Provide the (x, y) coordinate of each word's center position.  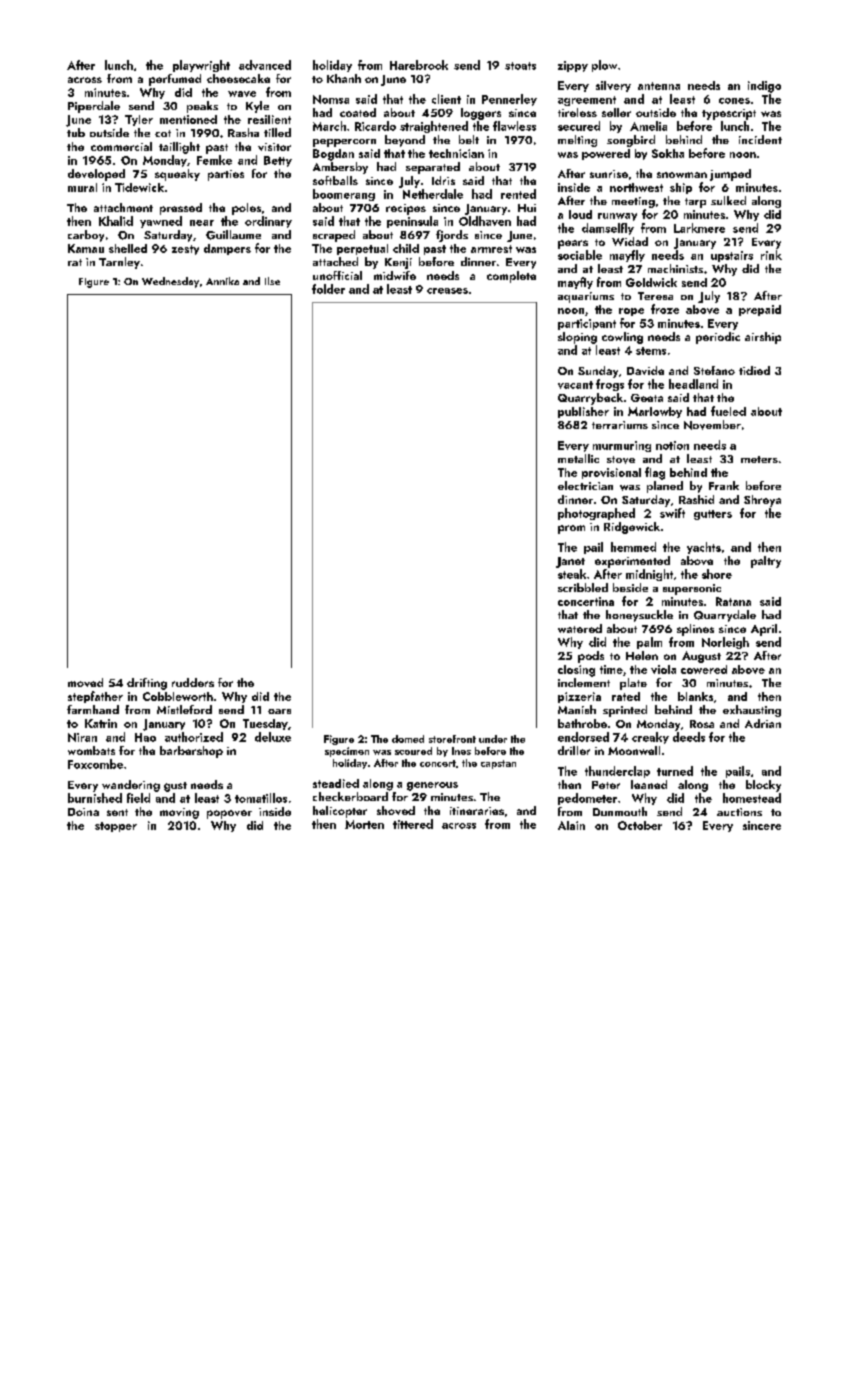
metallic (578, 458)
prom (571, 529)
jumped (730, 175)
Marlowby (655, 412)
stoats (520, 66)
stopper (116, 827)
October (640, 825)
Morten (364, 824)
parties (226, 175)
